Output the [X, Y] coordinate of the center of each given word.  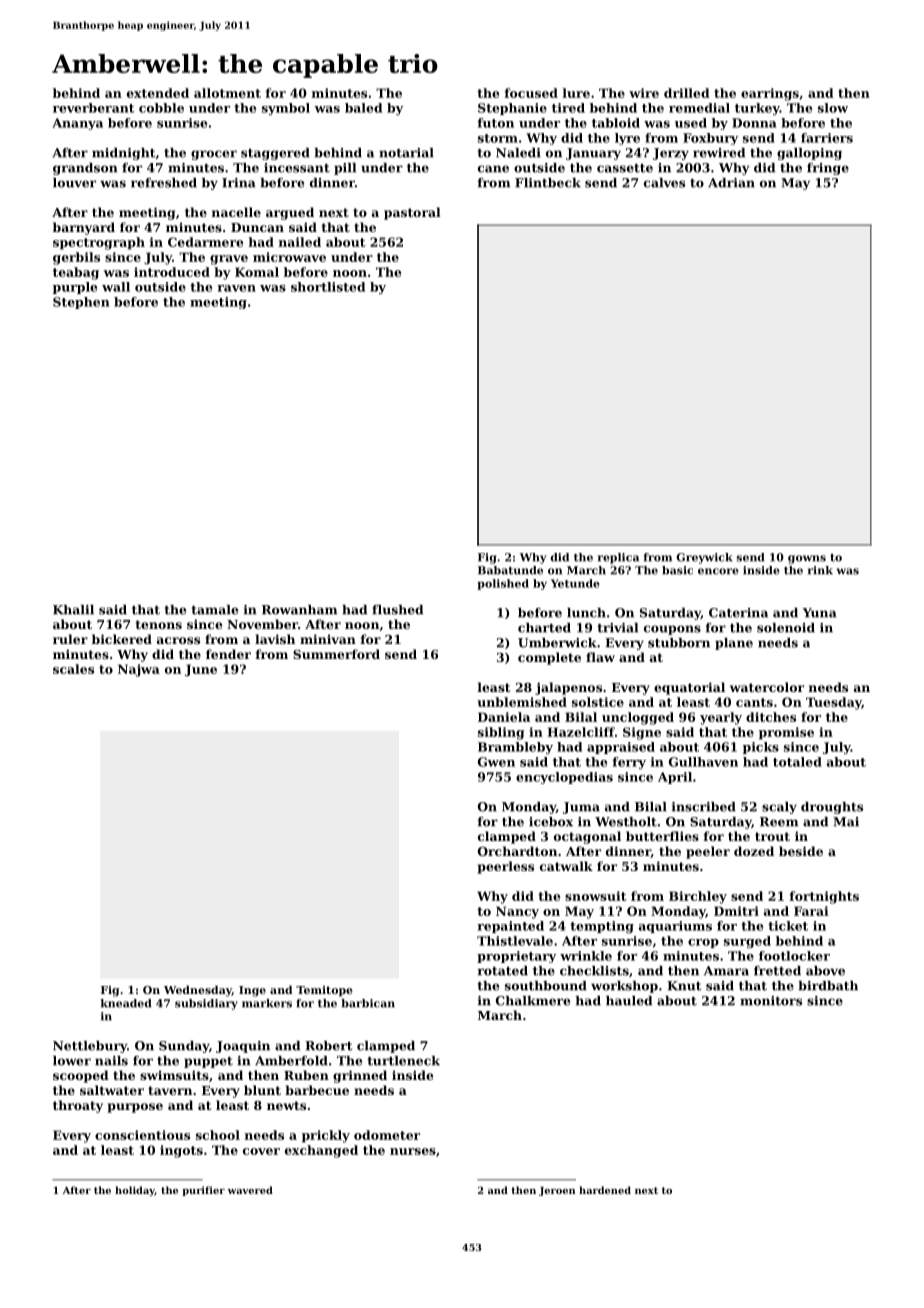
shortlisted [328, 287]
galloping [809, 154]
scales [73, 669]
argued [290, 213]
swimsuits [174, 1075]
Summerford [336, 654]
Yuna [819, 613]
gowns [807, 559]
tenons [159, 624]
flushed [397, 610]
